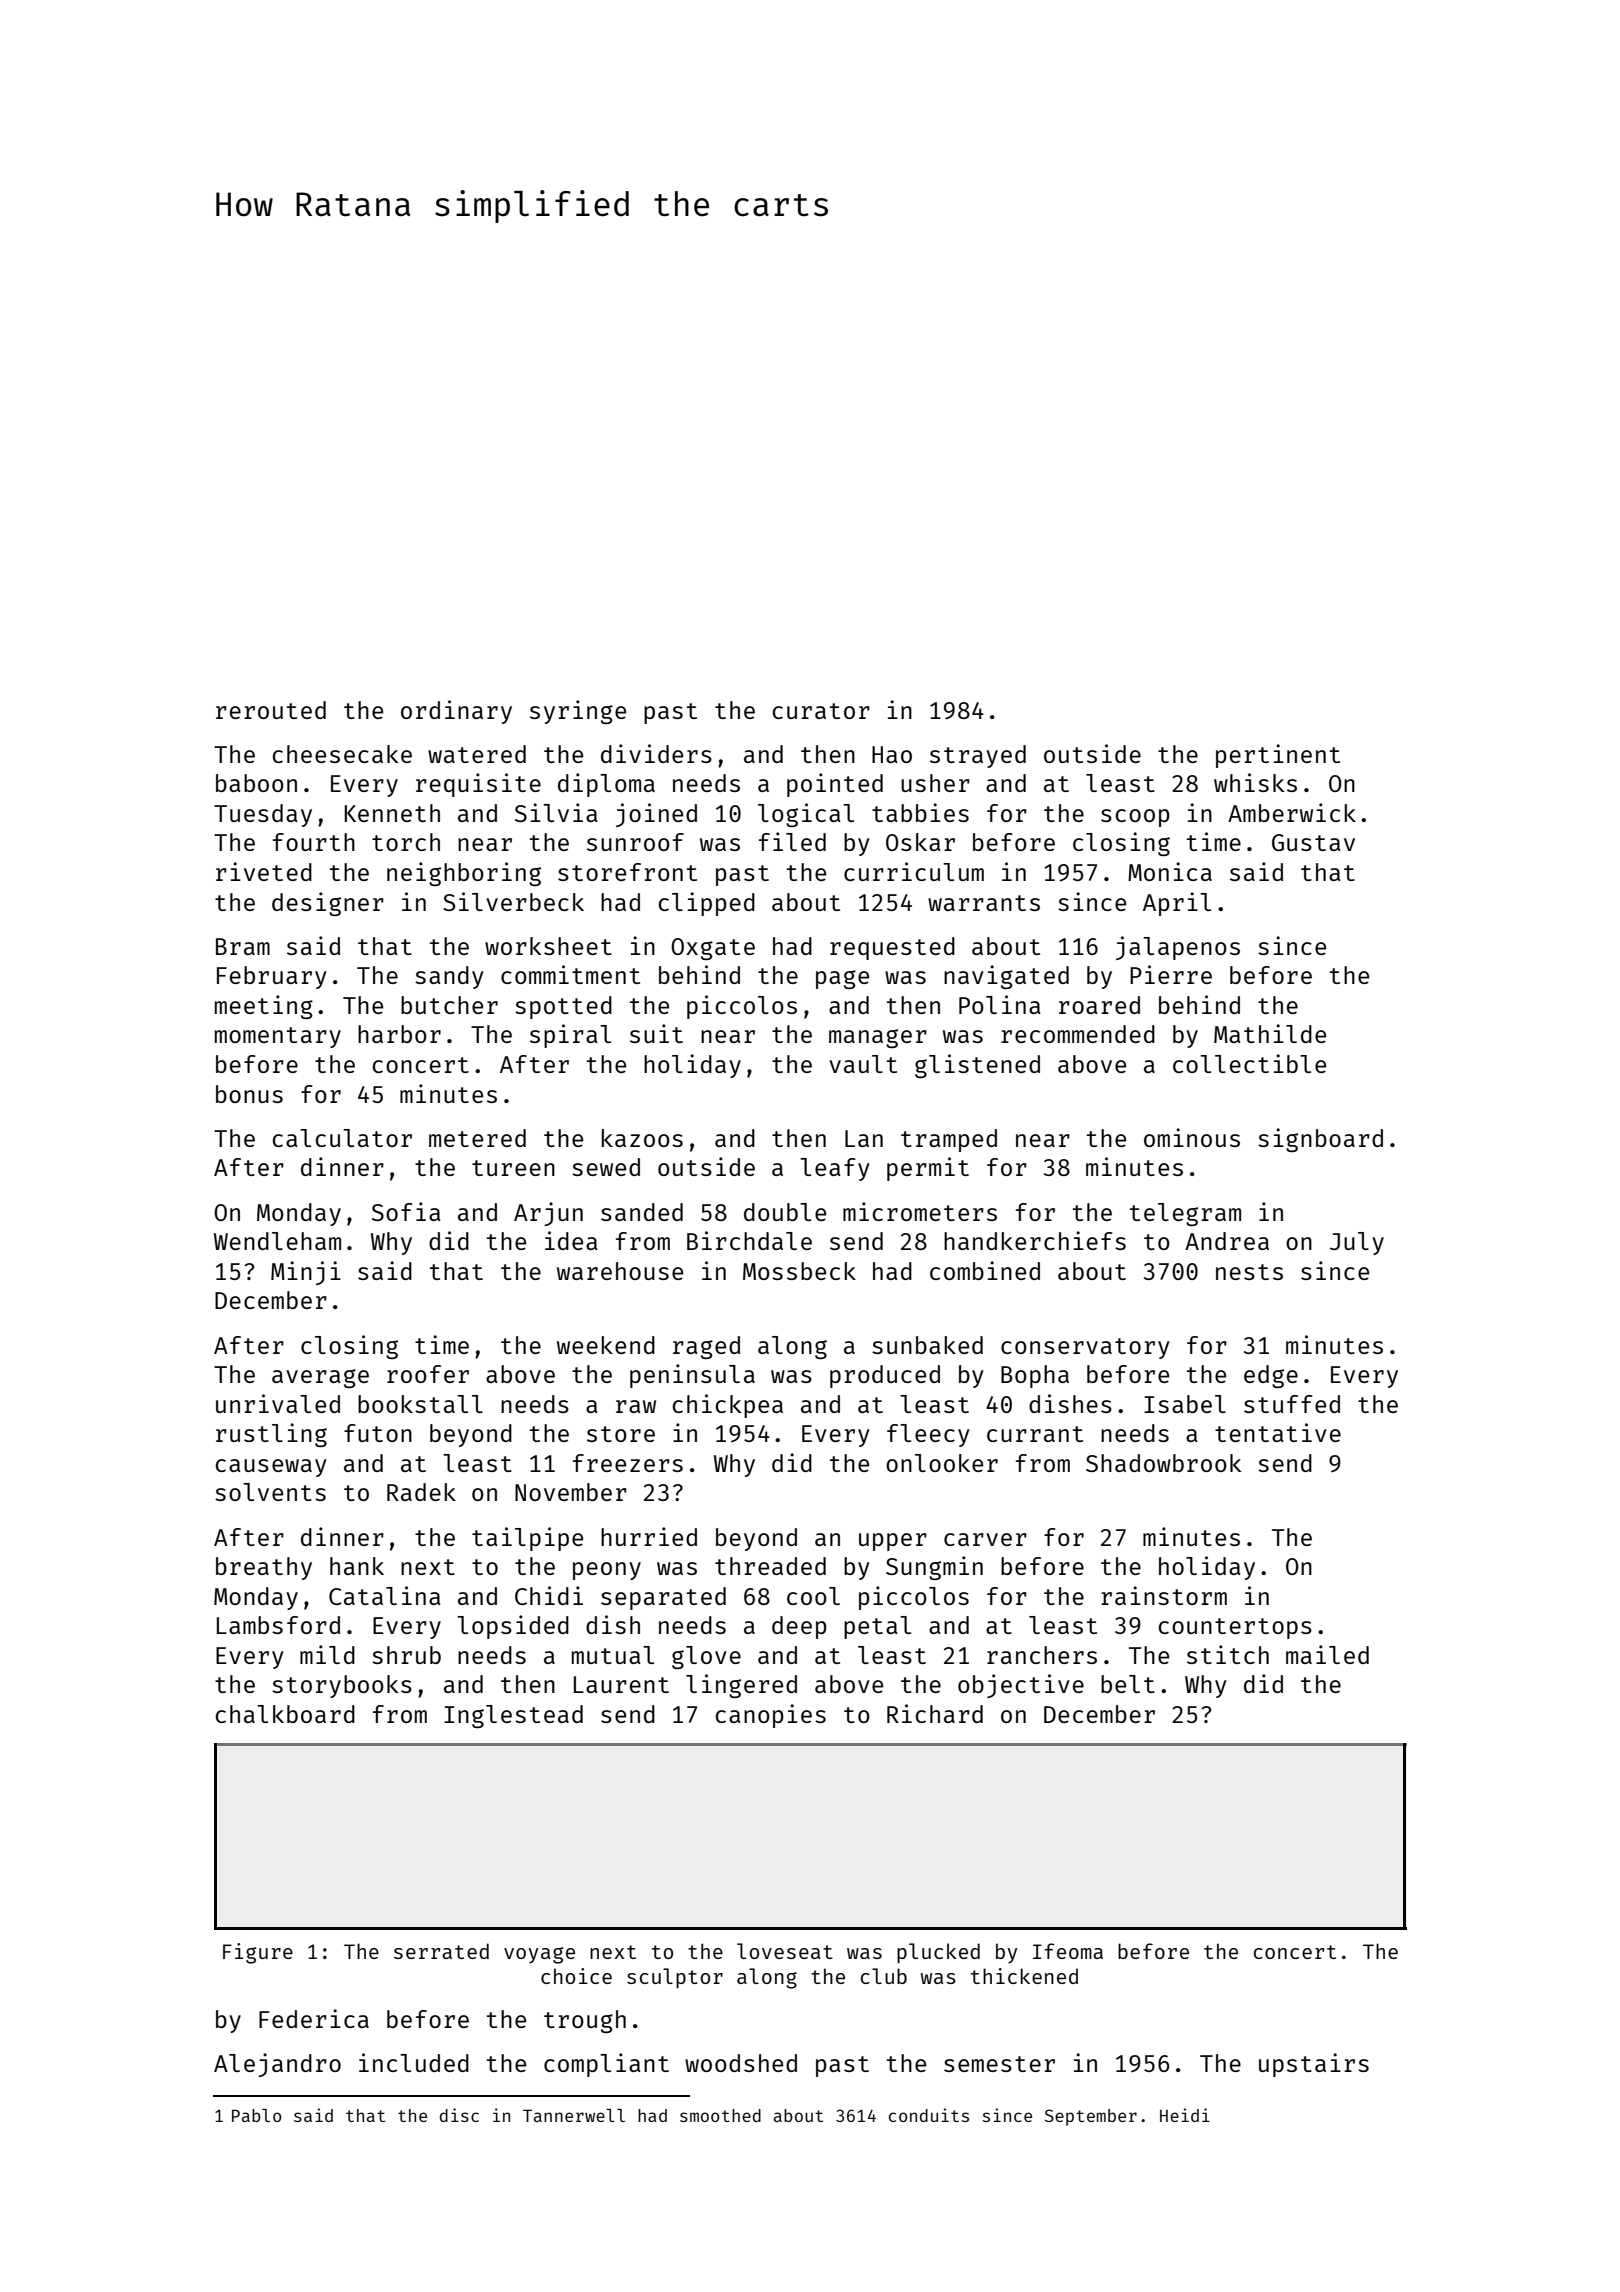 This image has width=1620, height=2292. Describe the element at coordinates (1006, 977) in the image. I see `navigated` at that location.
